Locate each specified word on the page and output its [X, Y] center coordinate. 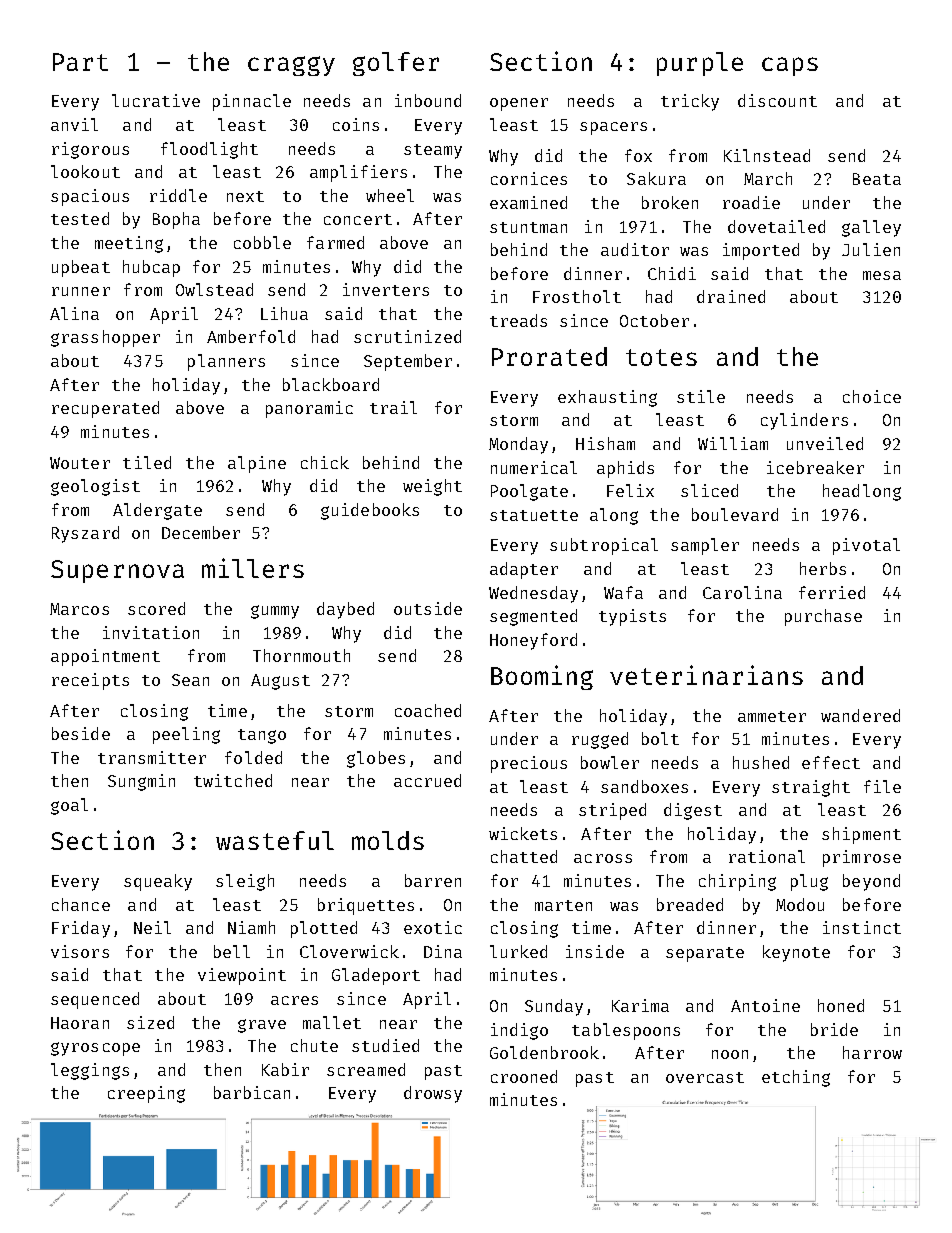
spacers [613, 128]
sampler [705, 546]
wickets [523, 833]
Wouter [80, 463]
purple [700, 64]
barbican [252, 1092]
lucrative [156, 100]
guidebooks [370, 511]
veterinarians [706, 675]
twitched [233, 780]
